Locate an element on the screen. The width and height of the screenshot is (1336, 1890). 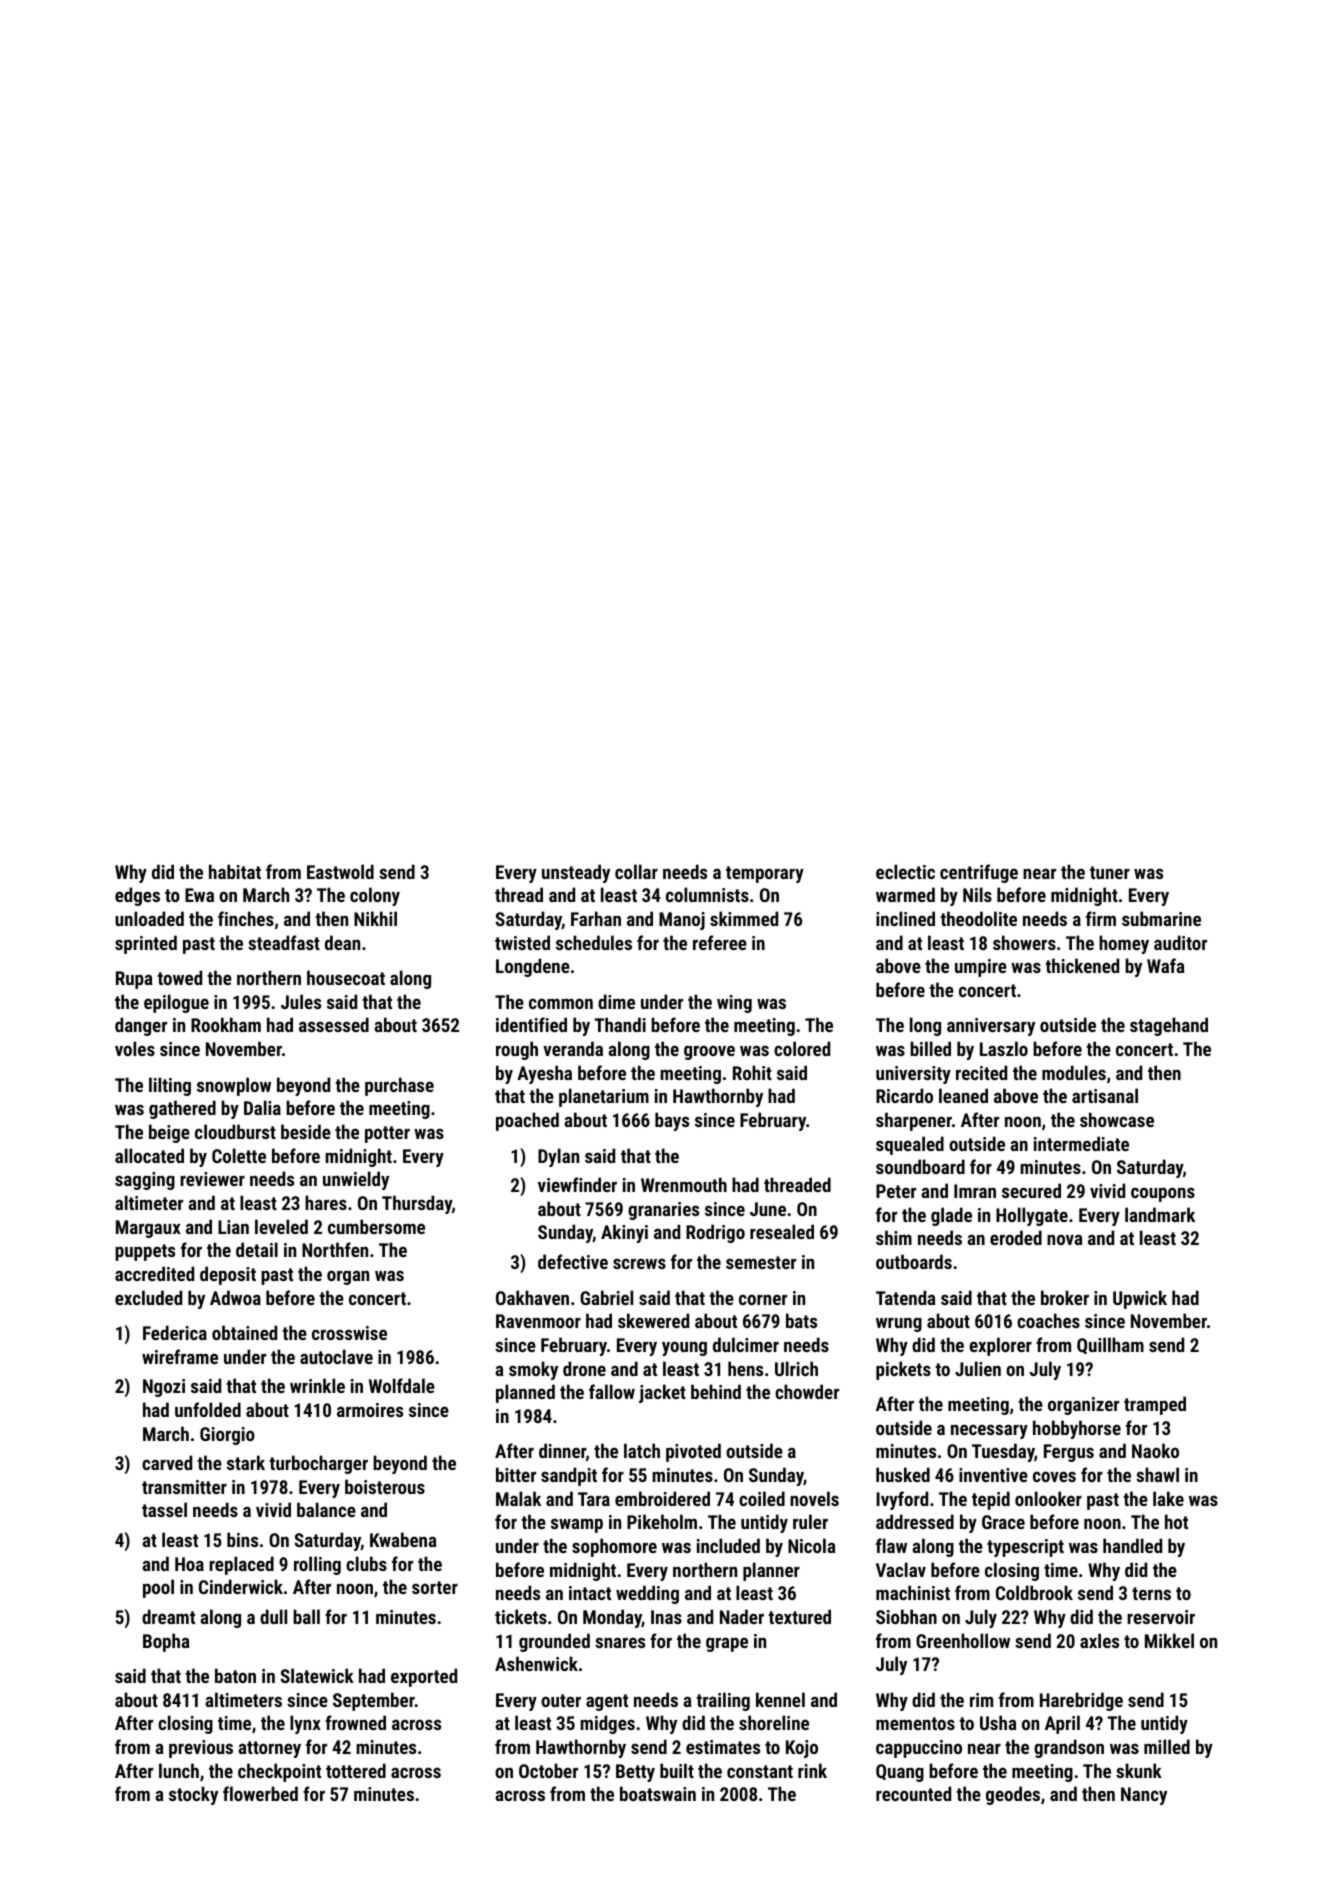
cloudburst is located at coordinates (235, 1131).
